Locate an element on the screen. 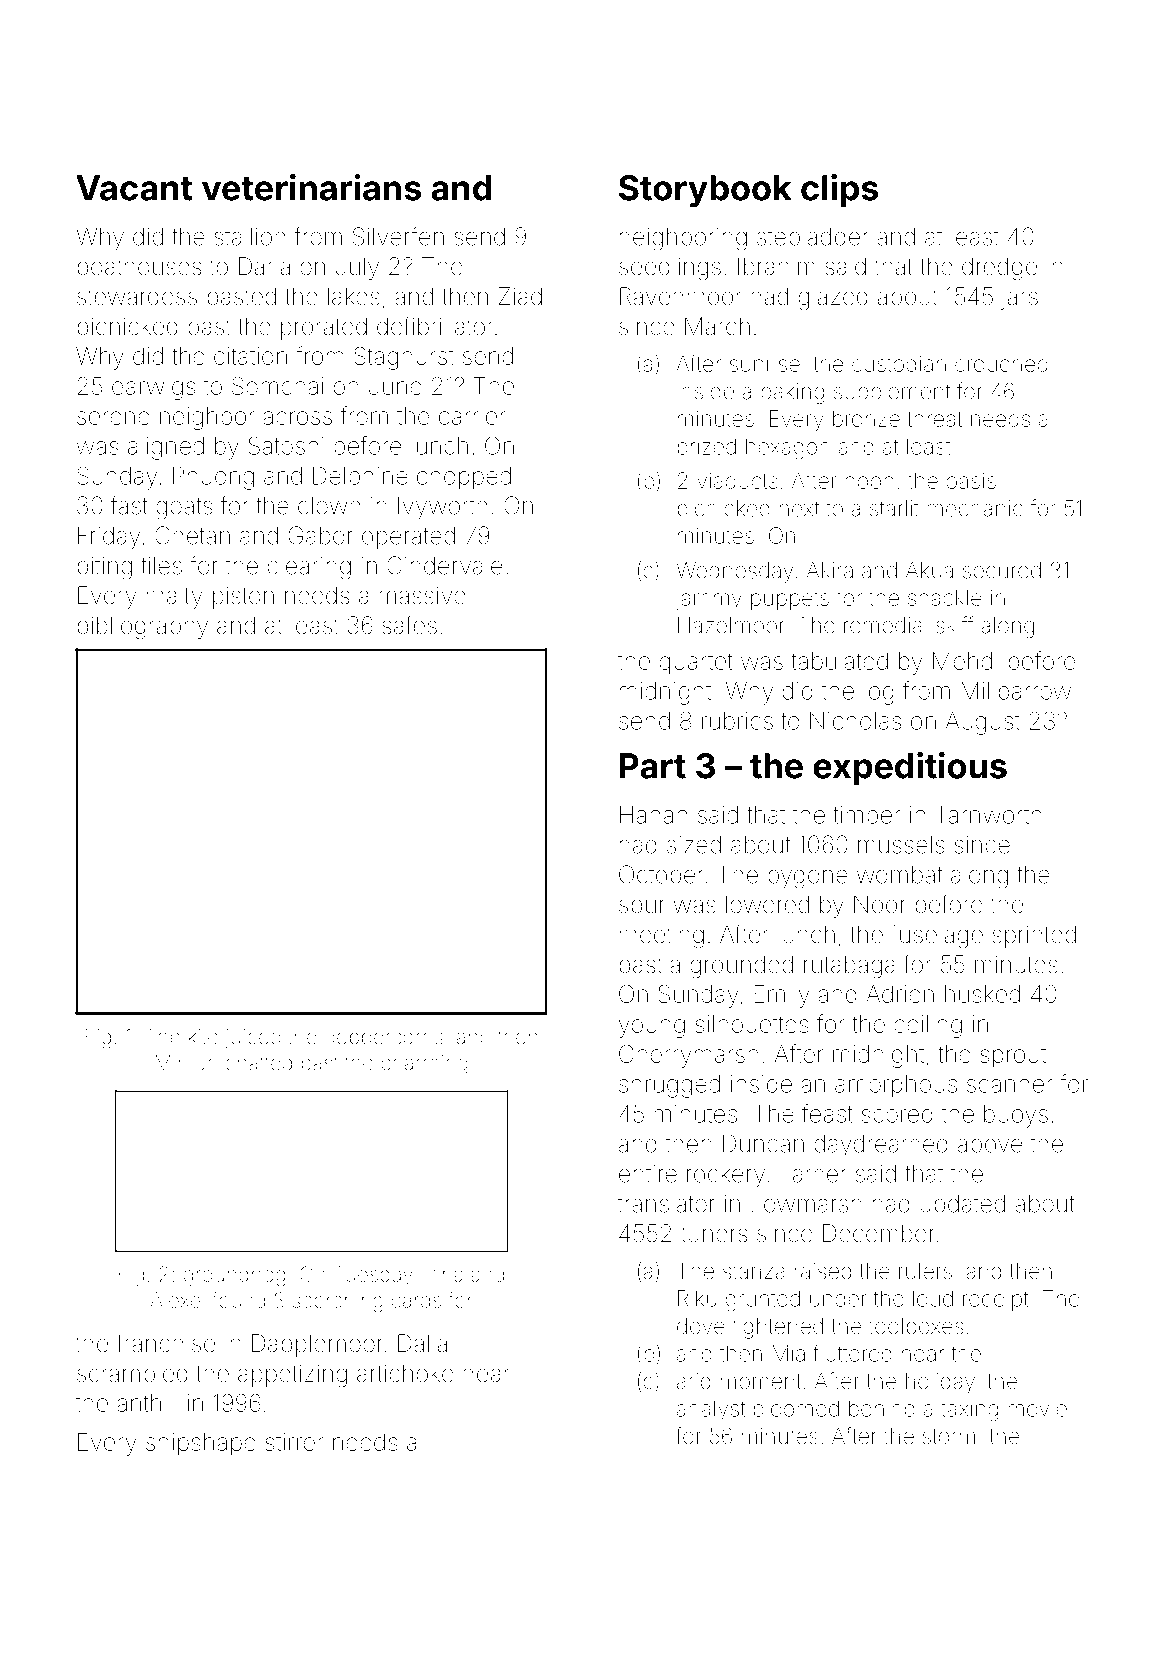 The image size is (1165, 1654). storm is located at coordinates (949, 1437).
